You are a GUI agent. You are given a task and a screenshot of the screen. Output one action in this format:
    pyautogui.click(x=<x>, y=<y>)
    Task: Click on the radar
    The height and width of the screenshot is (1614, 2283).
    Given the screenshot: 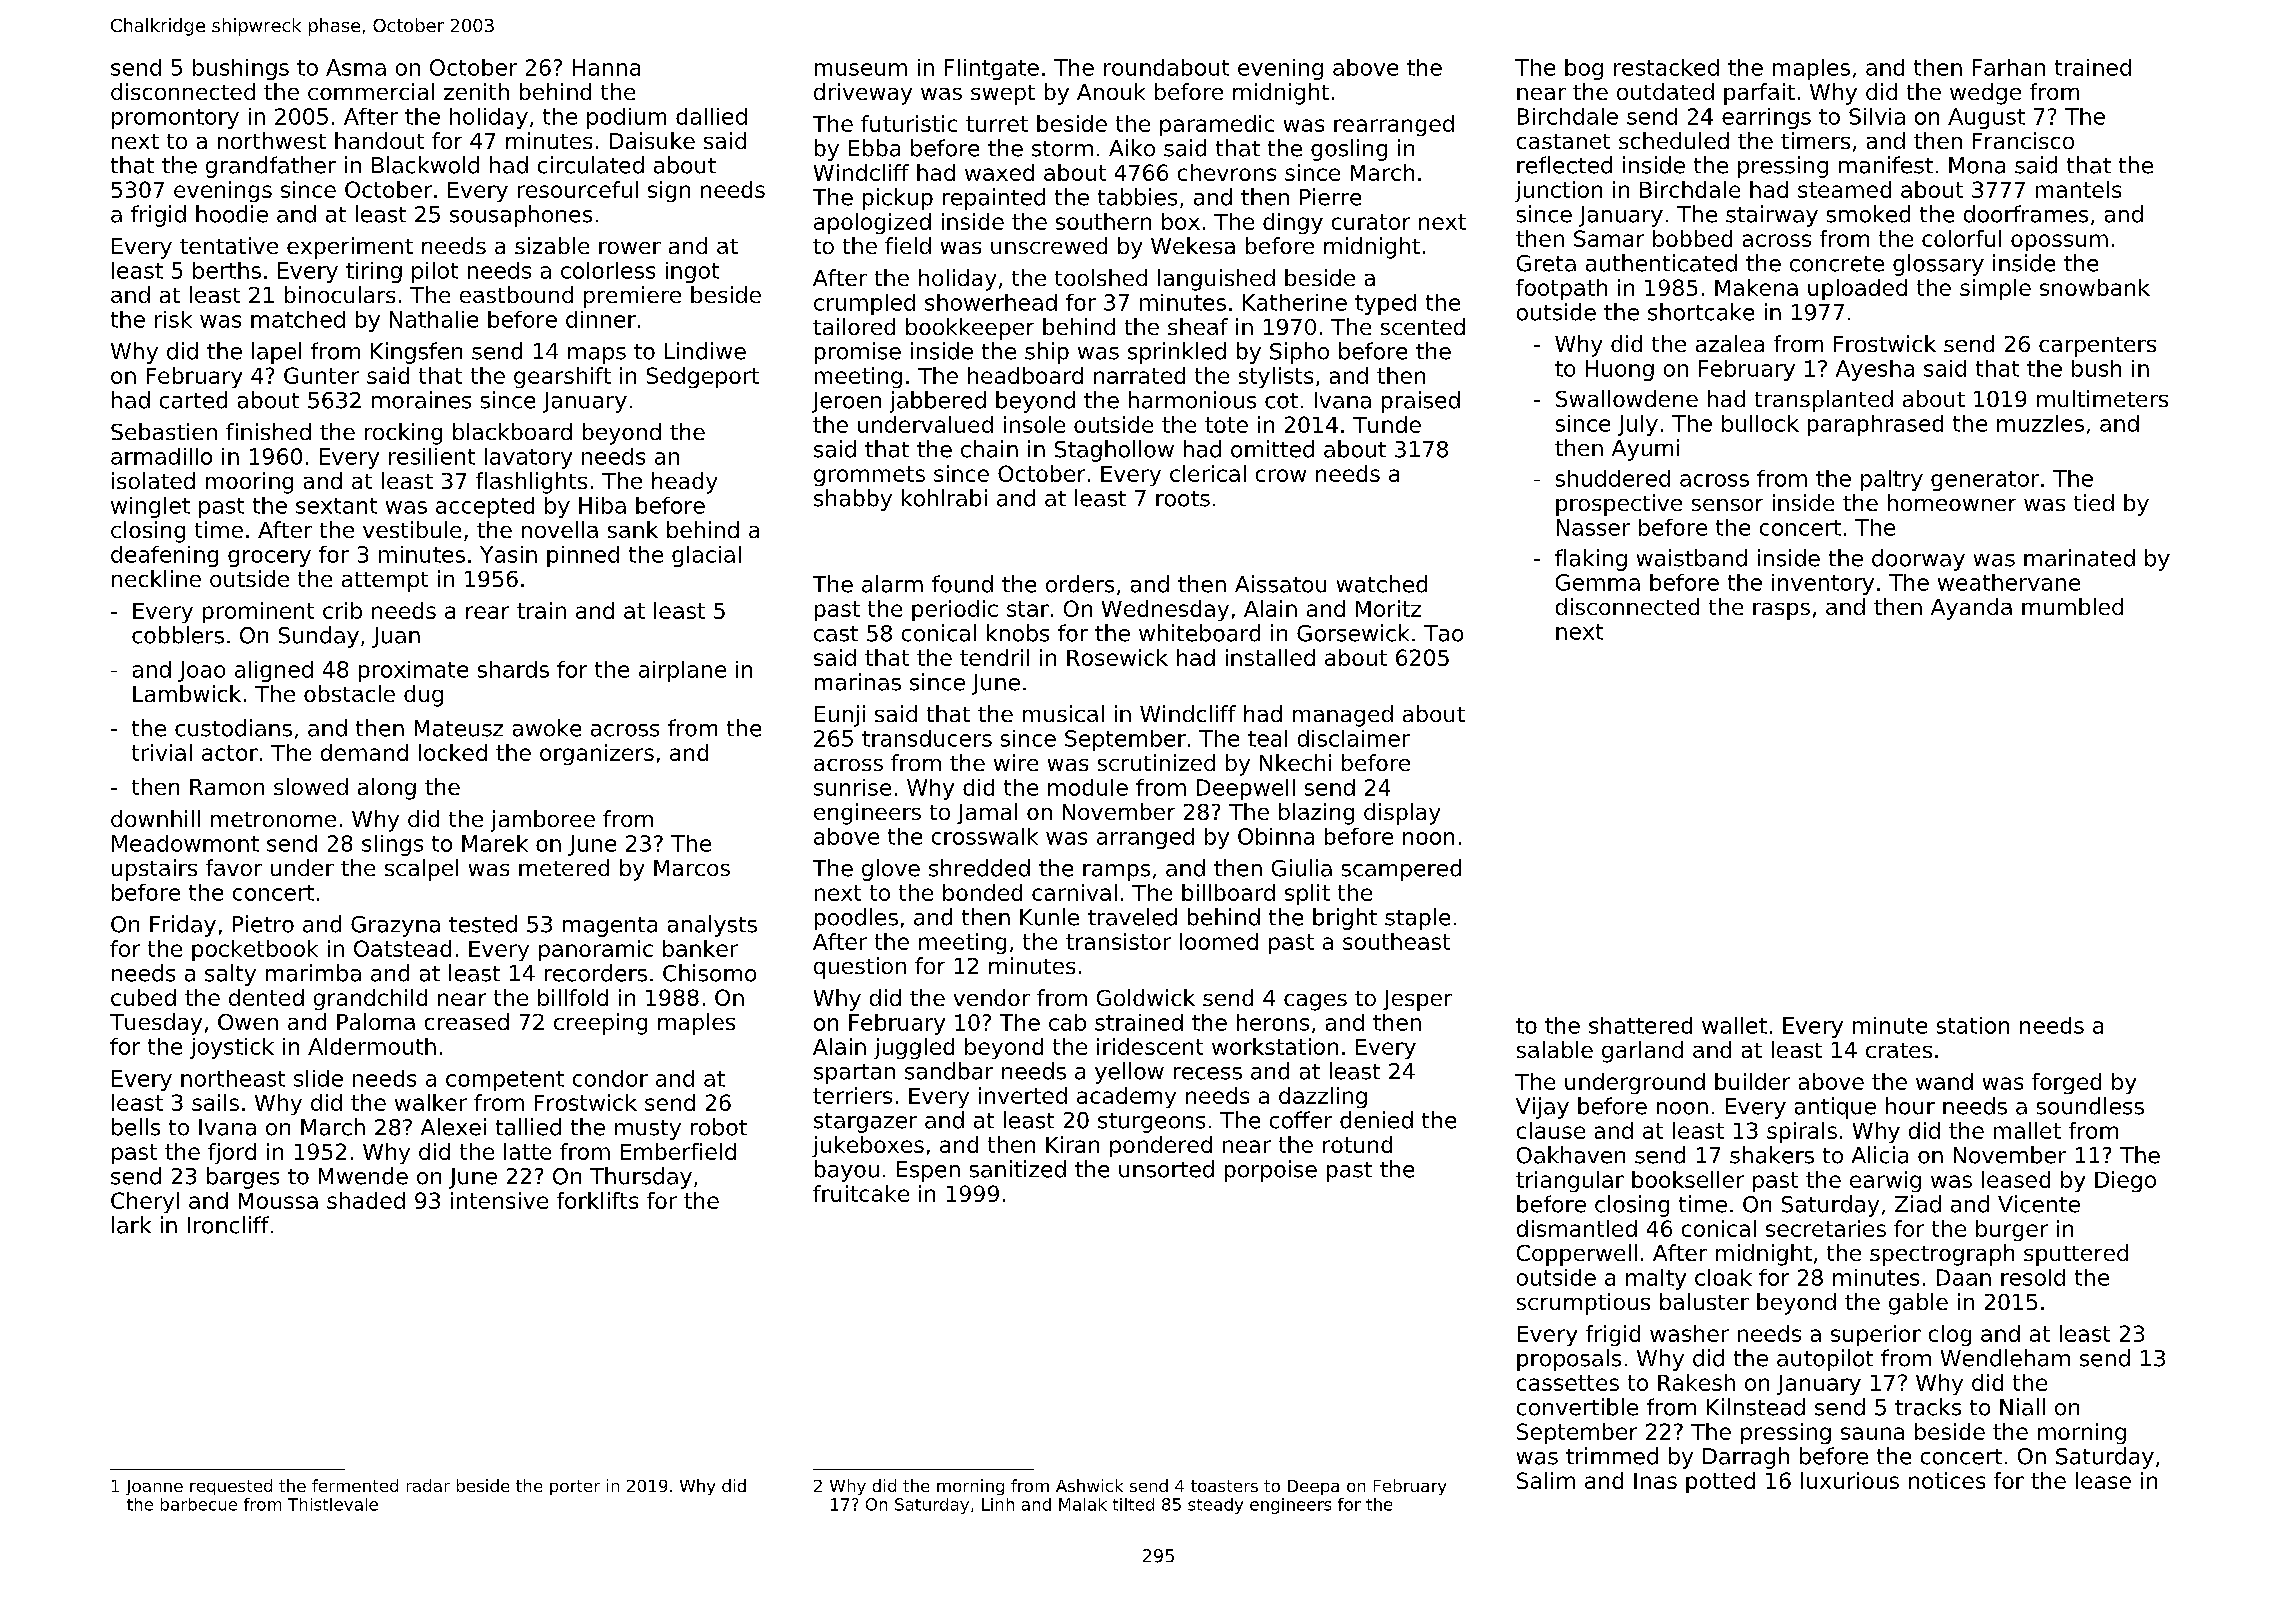 What is the action you would take?
    pyautogui.click(x=428, y=1485)
